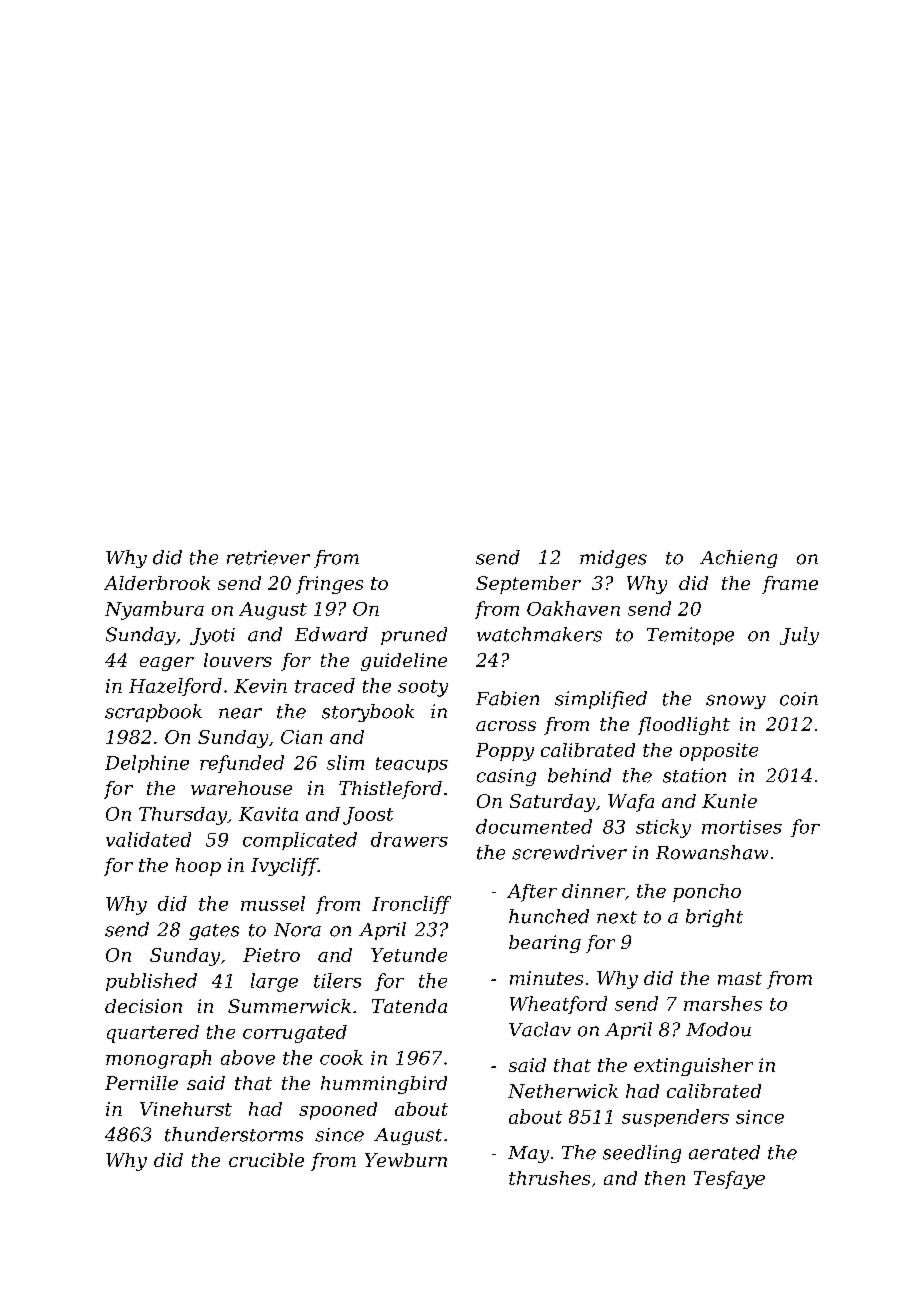 Image resolution: width=924 pixels, height=1311 pixels. Describe the element at coordinates (384, 1085) in the screenshot. I see `hummingbird` at that location.
